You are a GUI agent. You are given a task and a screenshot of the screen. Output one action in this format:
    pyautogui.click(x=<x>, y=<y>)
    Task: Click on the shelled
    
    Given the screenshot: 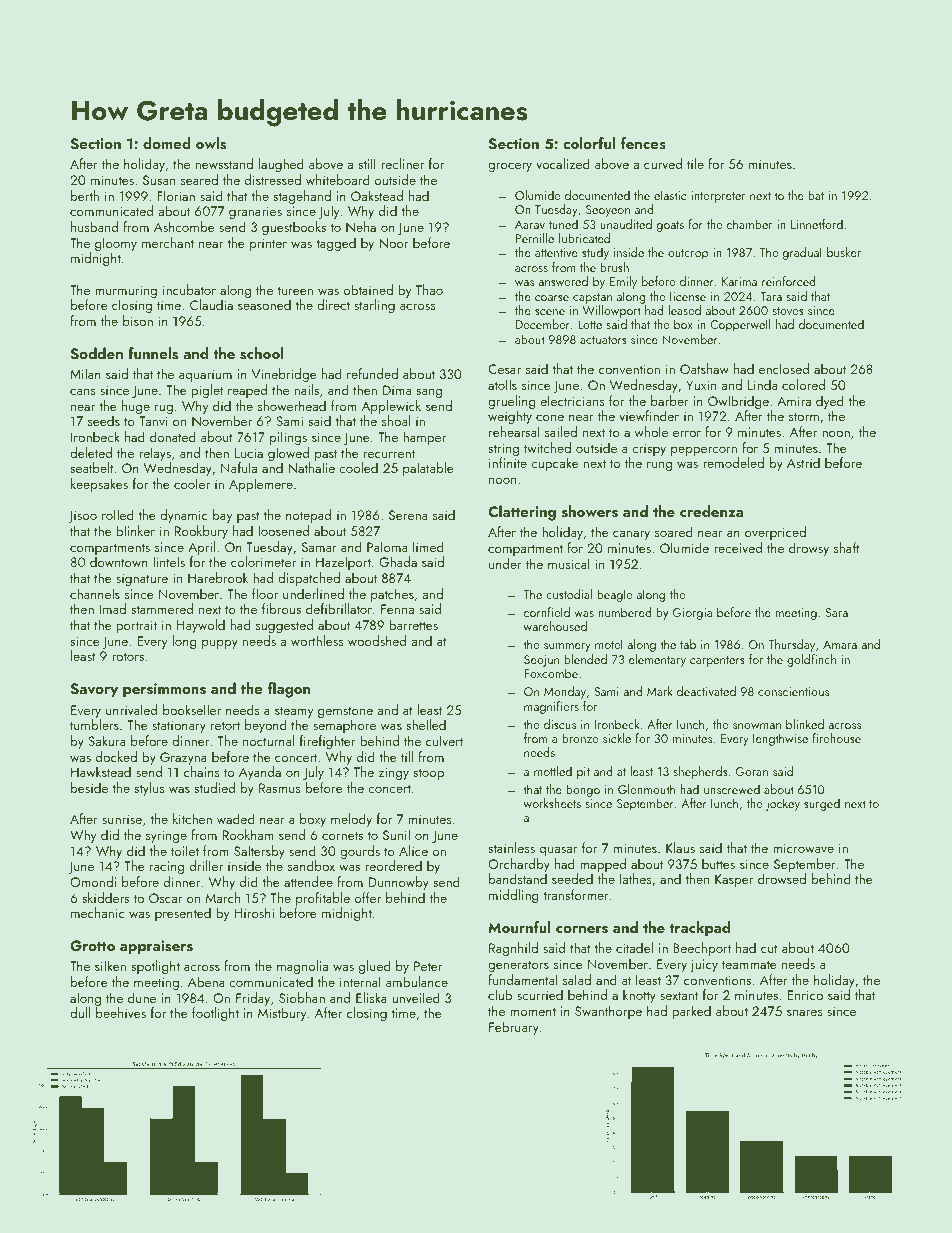 What is the action you would take?
    pyautogui.click(x=426, y=724)
